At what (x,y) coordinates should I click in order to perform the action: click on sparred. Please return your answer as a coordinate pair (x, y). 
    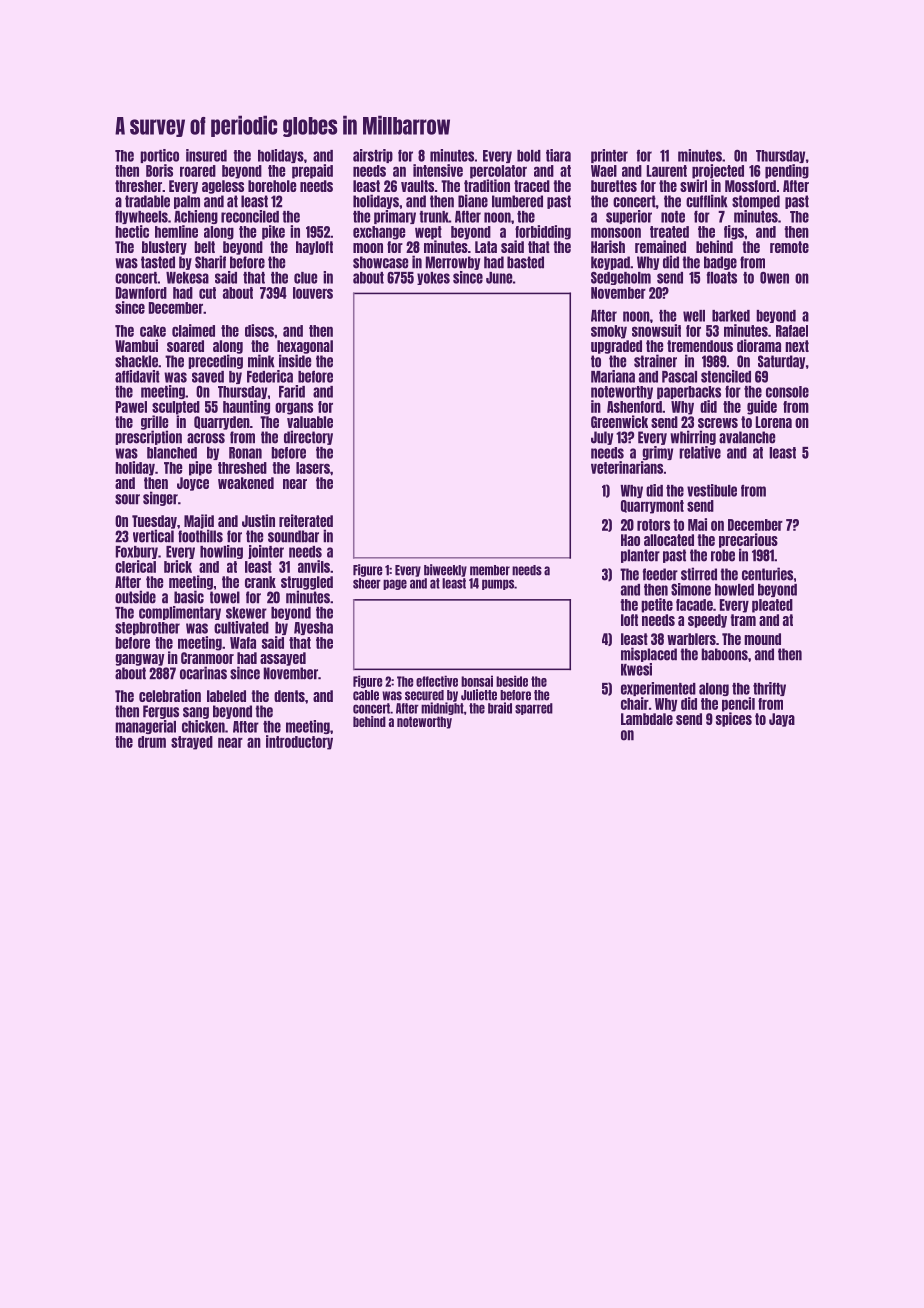
    Looking at the image, I should click on (534, 709).
